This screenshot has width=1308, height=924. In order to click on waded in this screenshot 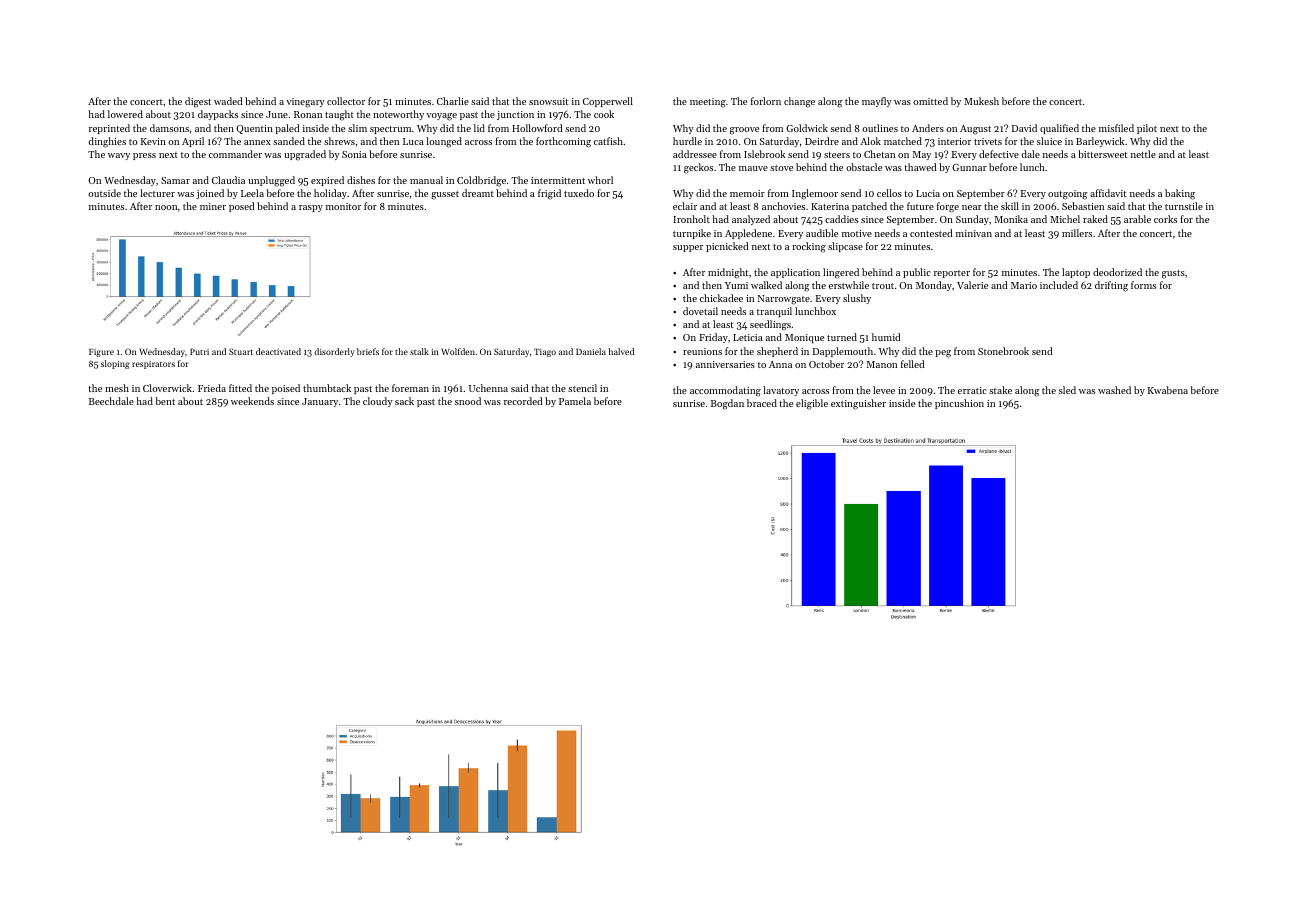, I will do `click(228, 101)`.
